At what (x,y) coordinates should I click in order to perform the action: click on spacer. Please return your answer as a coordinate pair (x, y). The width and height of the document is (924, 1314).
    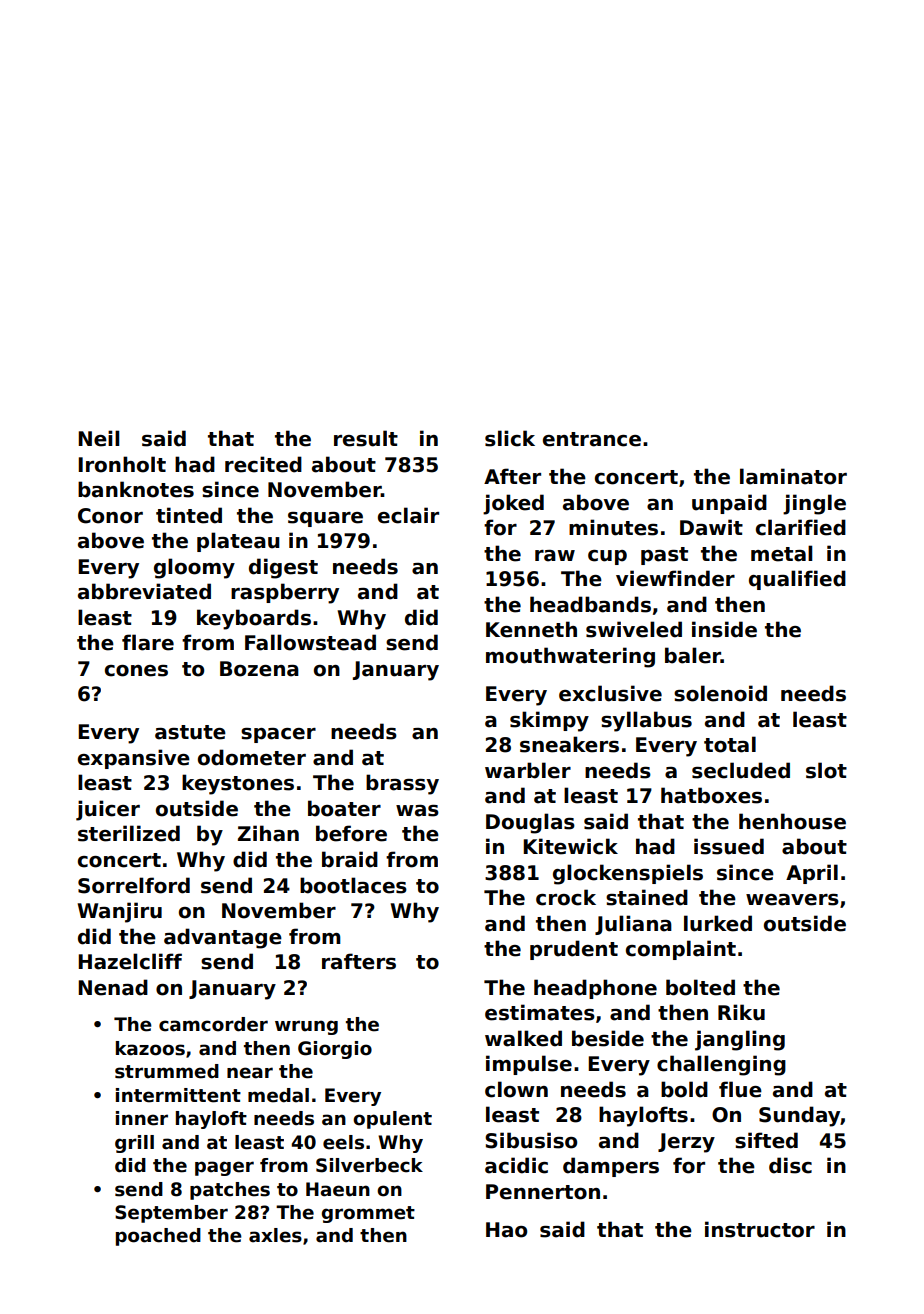
    Looking at the image, I should click on (278, 735).
